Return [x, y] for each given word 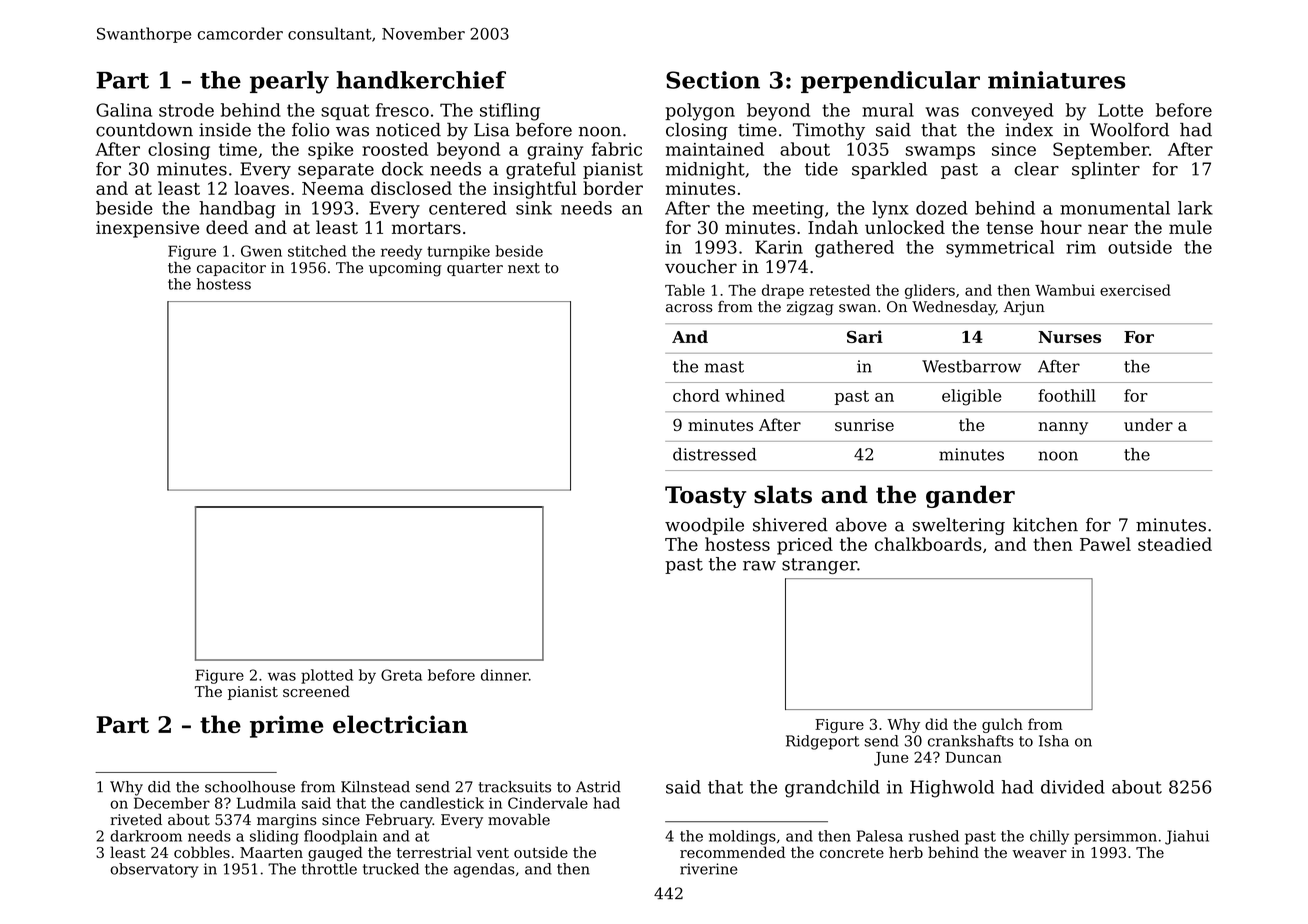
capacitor [231, 269]
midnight [705, 170]
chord [696, 395]
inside [225, 130]
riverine [709, 869]
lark [1195, 208]
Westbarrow [971, 366]
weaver [1039, 854]
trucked [391, 869]
